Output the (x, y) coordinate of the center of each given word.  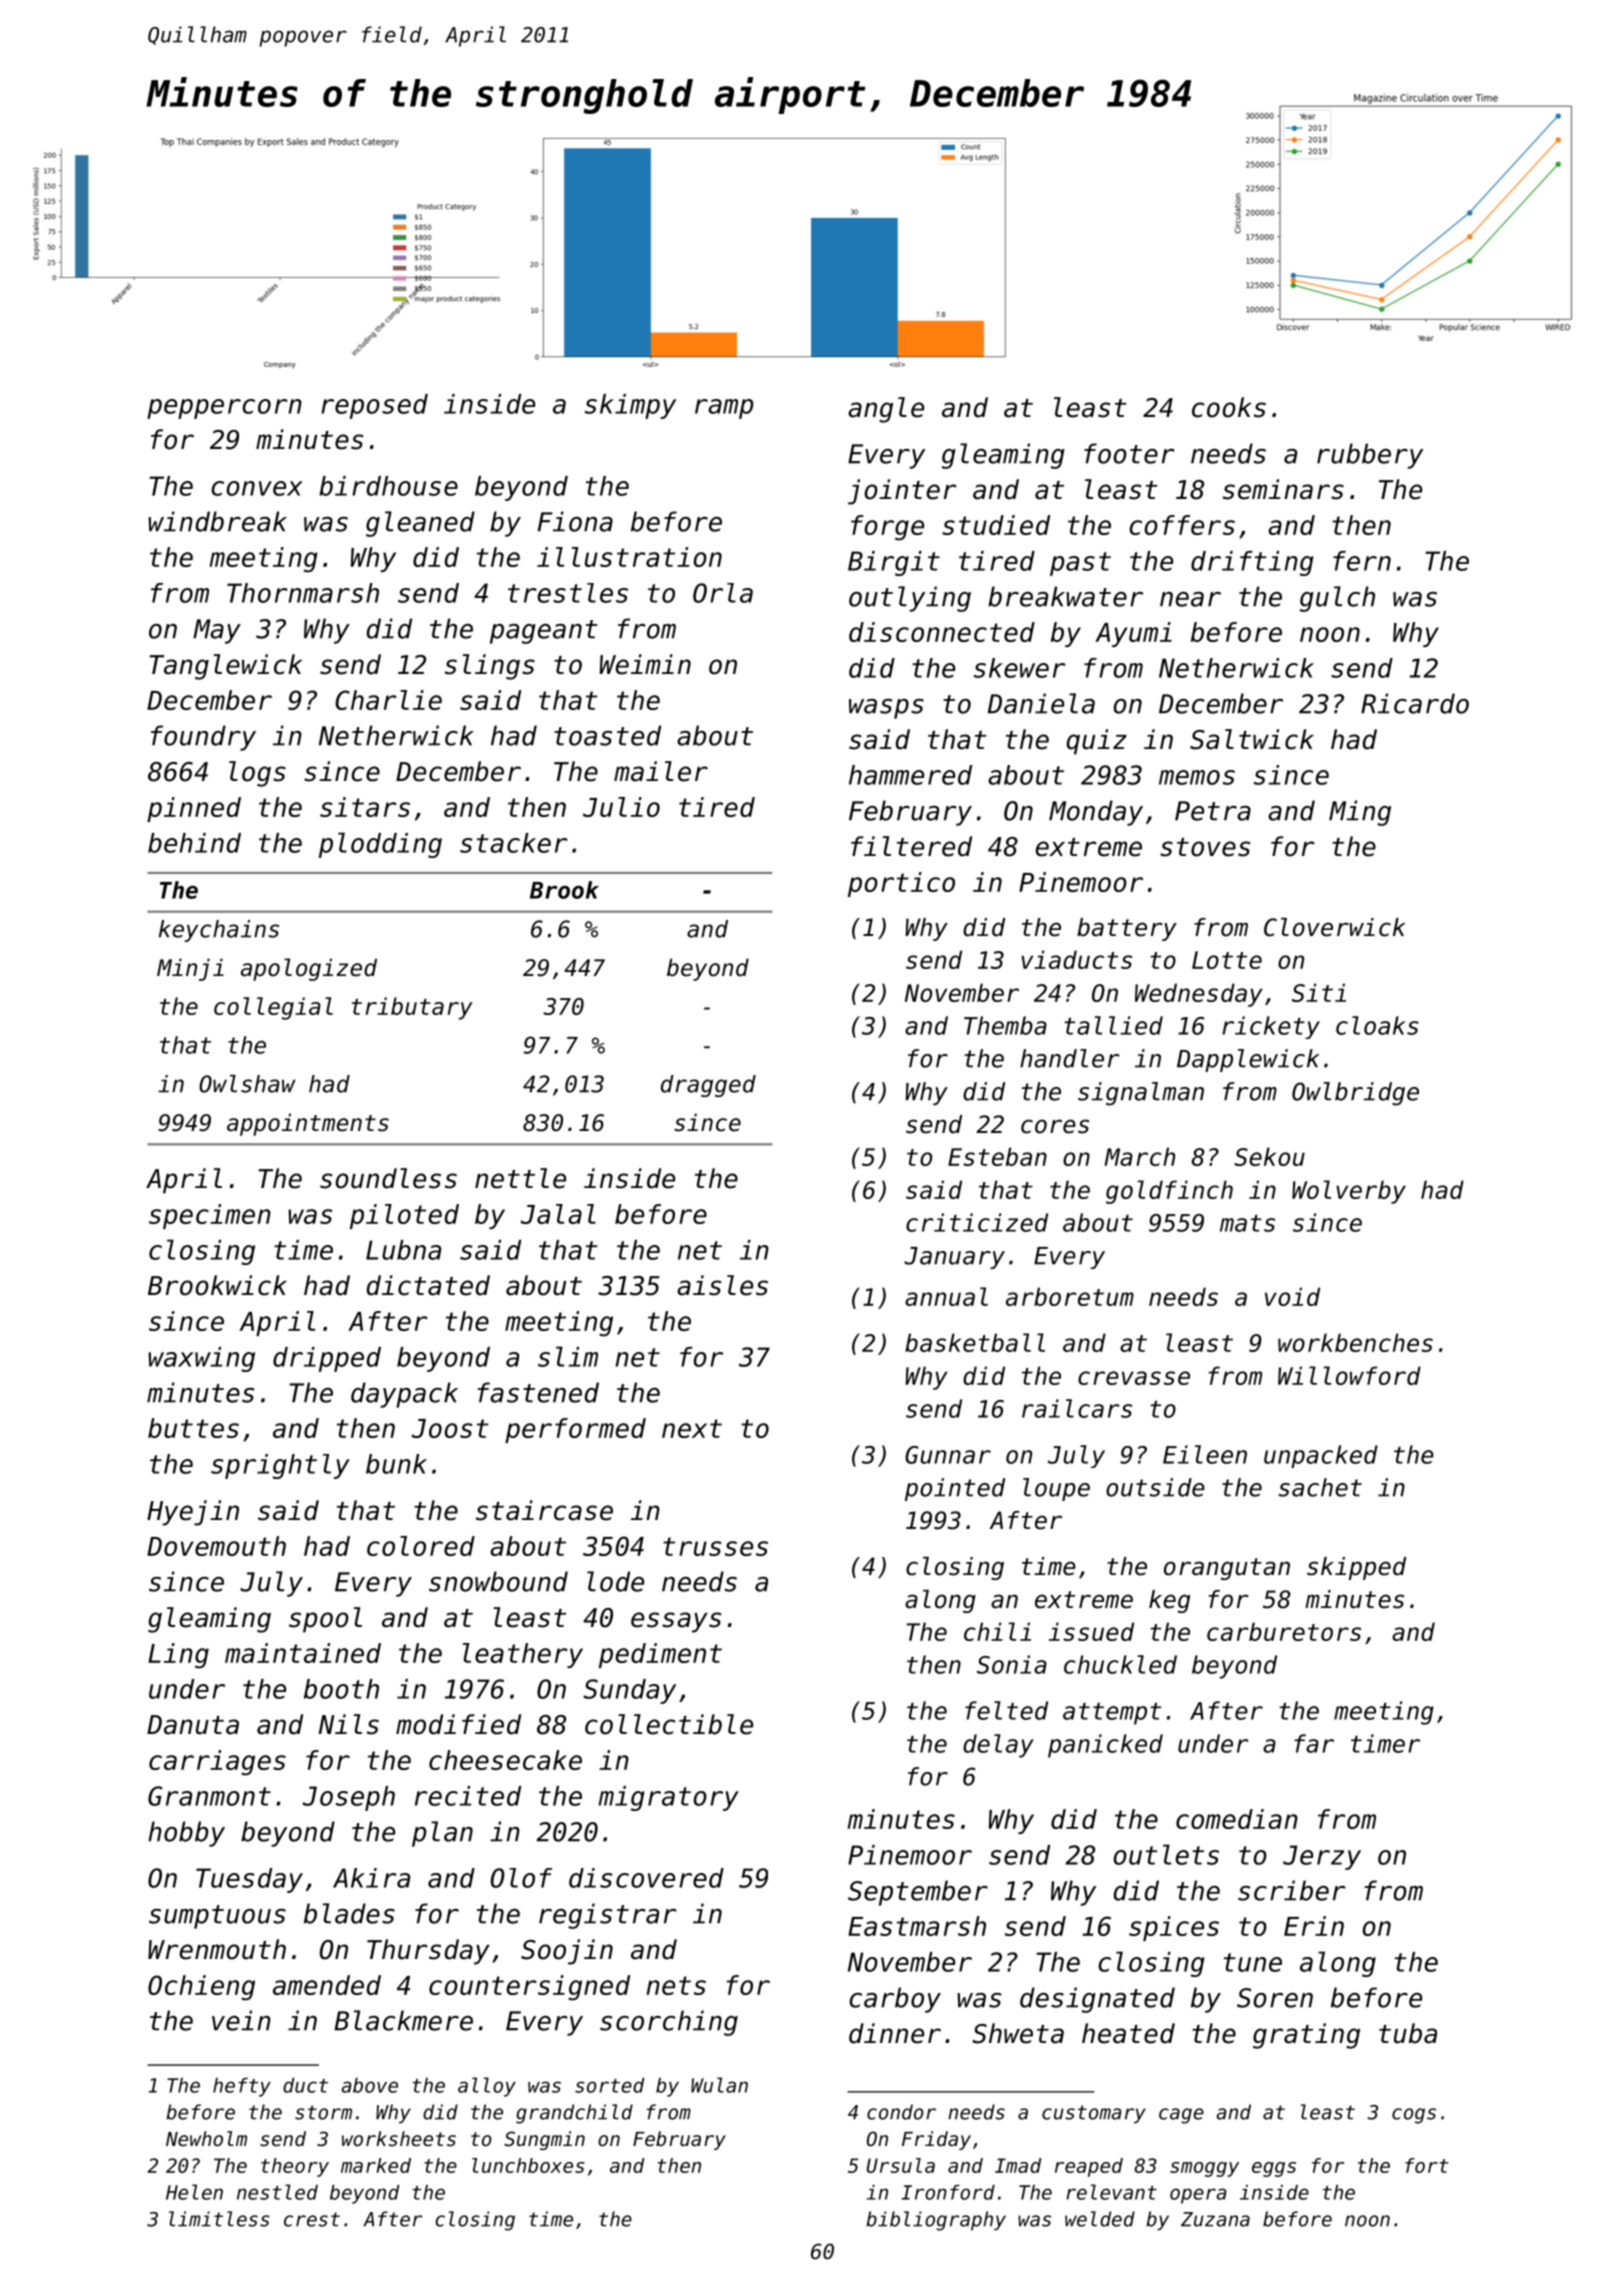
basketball (975, 1342)
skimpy (630, 406)
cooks (1229, 407)
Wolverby (1349, 1192)
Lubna (403, 1250)
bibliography (936, 2221)
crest (312, 2219)
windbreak (217, 521)
